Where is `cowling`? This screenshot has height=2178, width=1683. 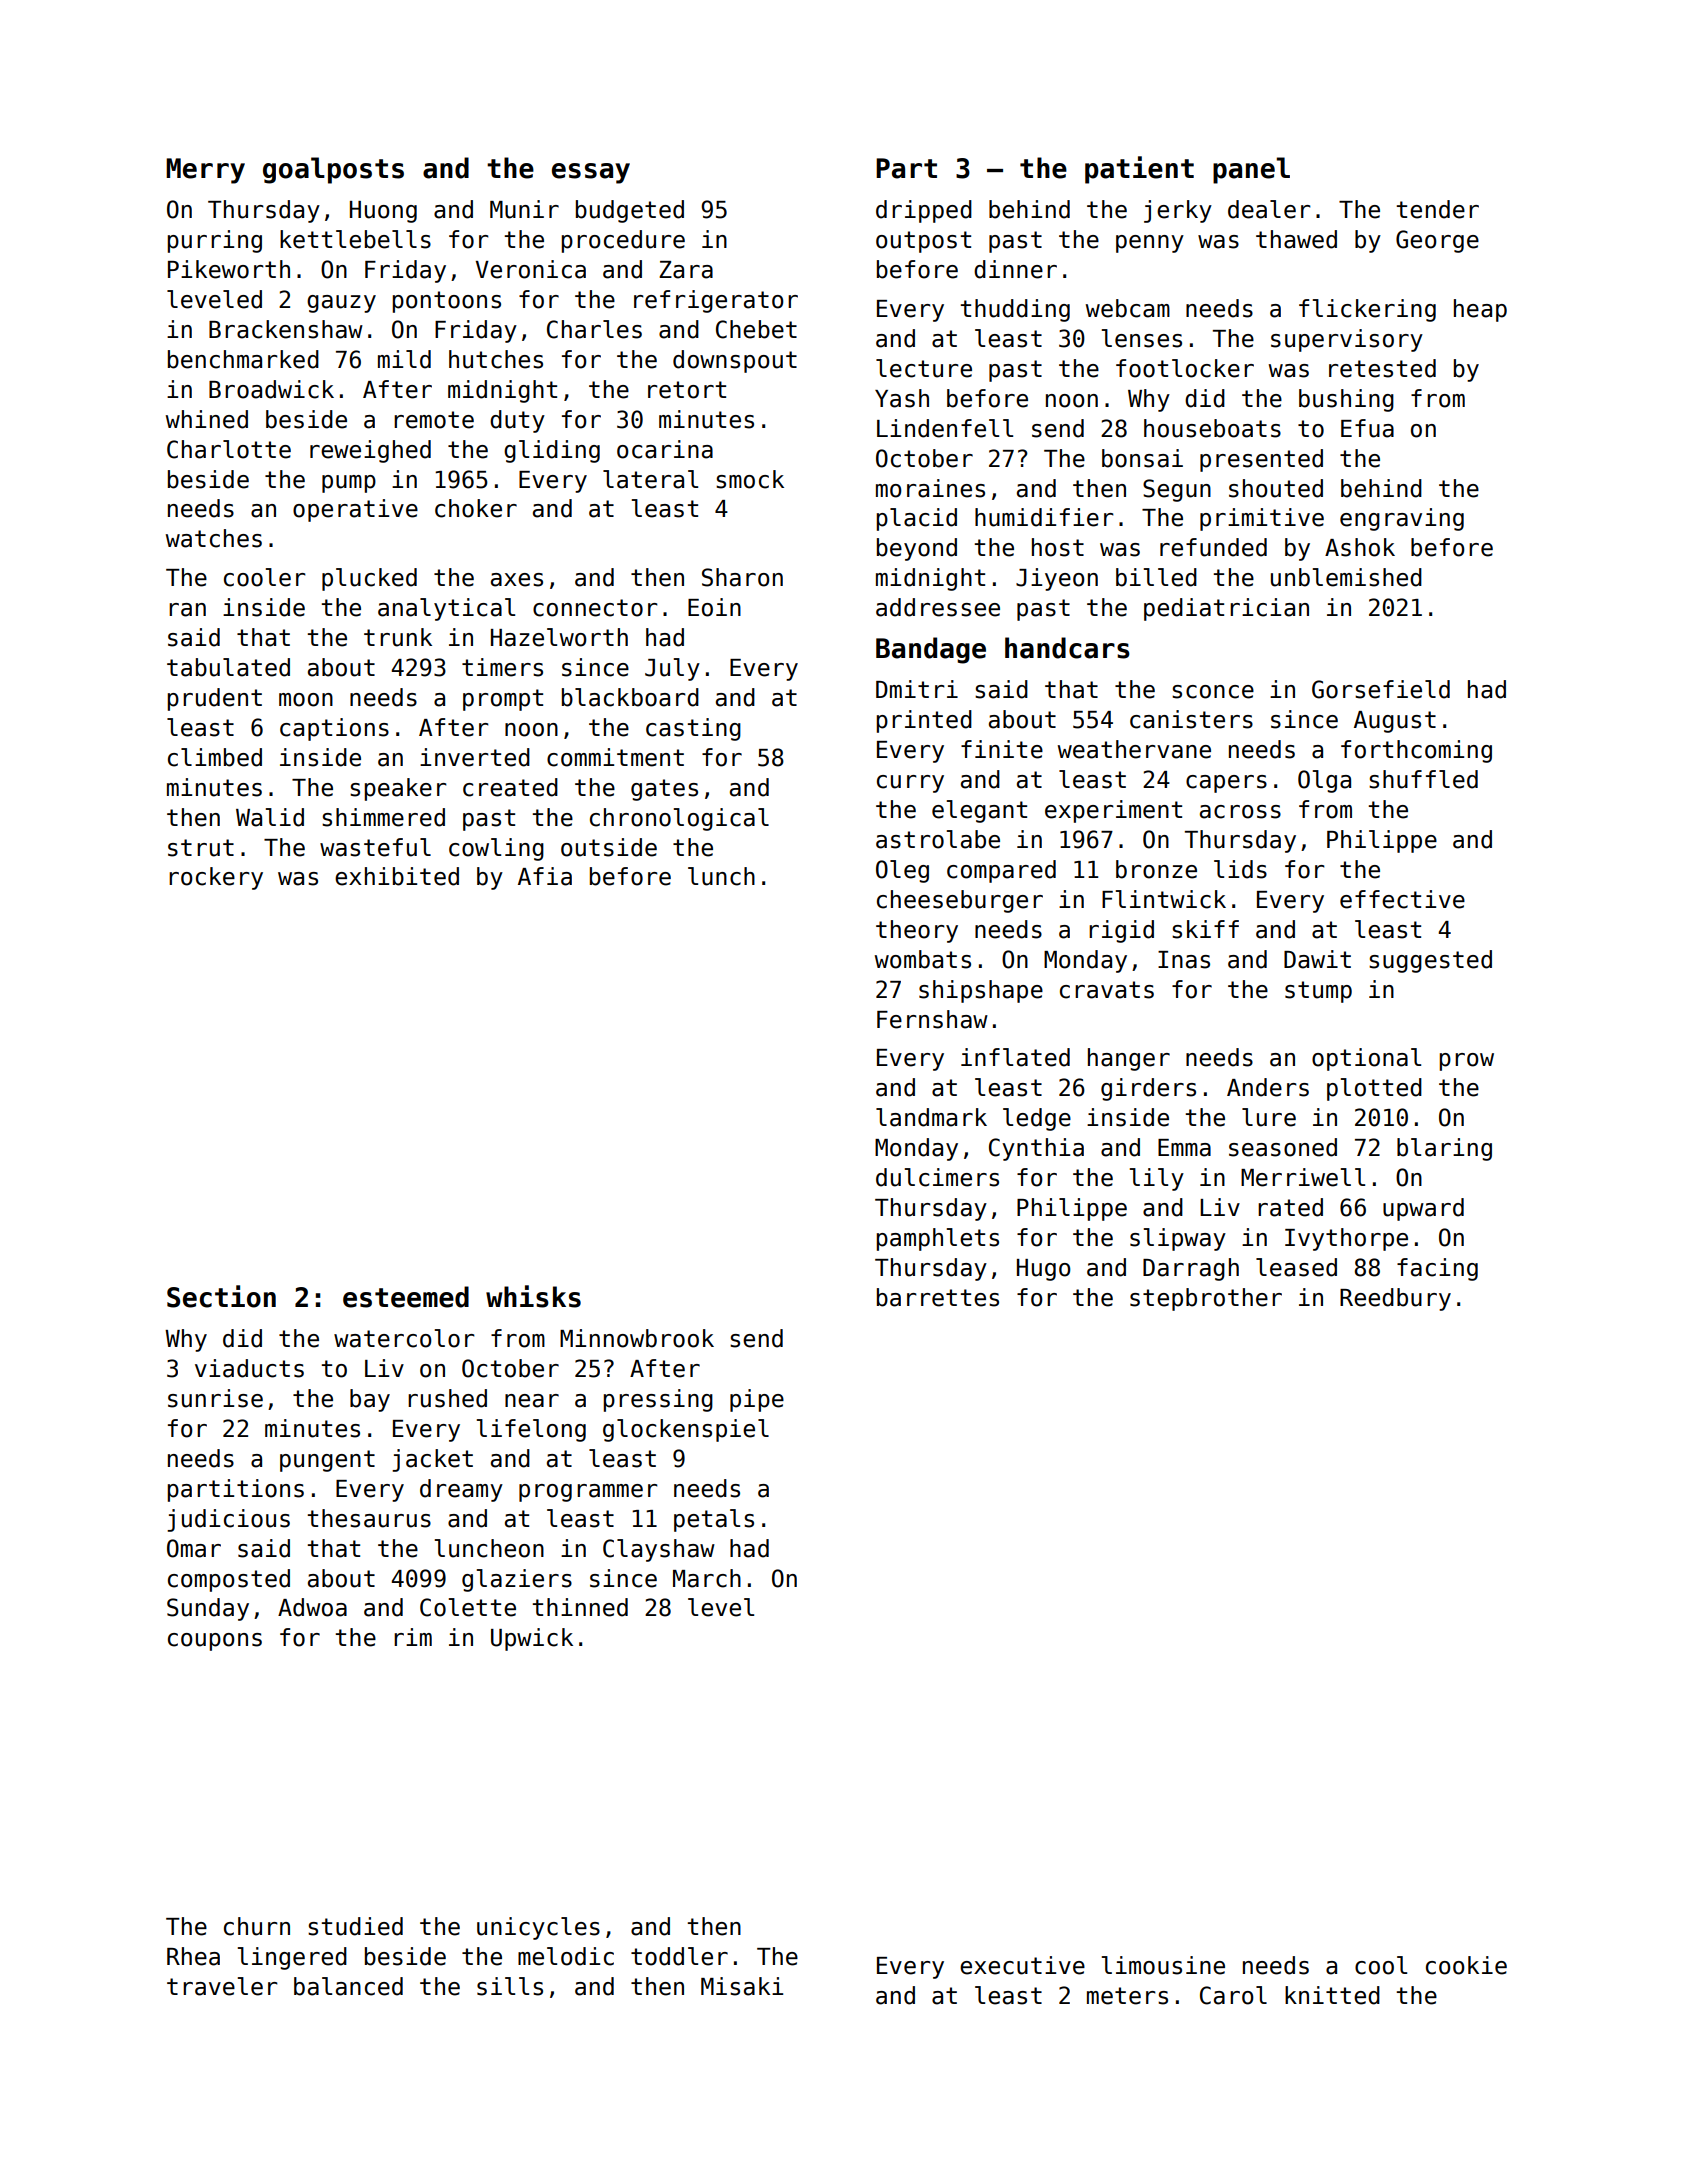
cowling is located at coordinates (496, 849).
